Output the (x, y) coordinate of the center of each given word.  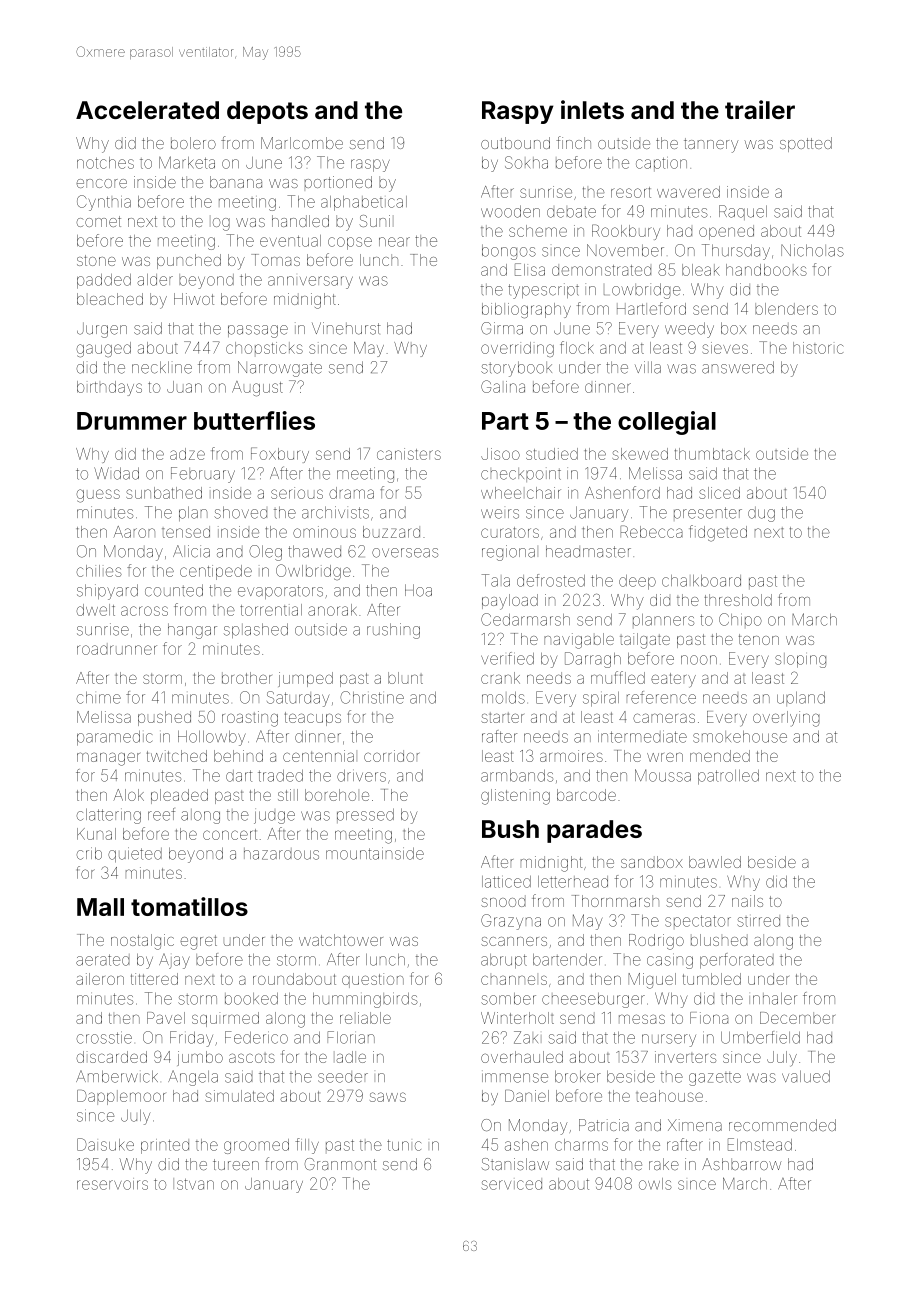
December (797, 1018)
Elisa (530, 269)
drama (351, 493)
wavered (688, 192)
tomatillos (189, 906)
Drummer (132, 421)
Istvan (193, 1184)
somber (508, 999)
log (221, 224)
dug (761, 514)
